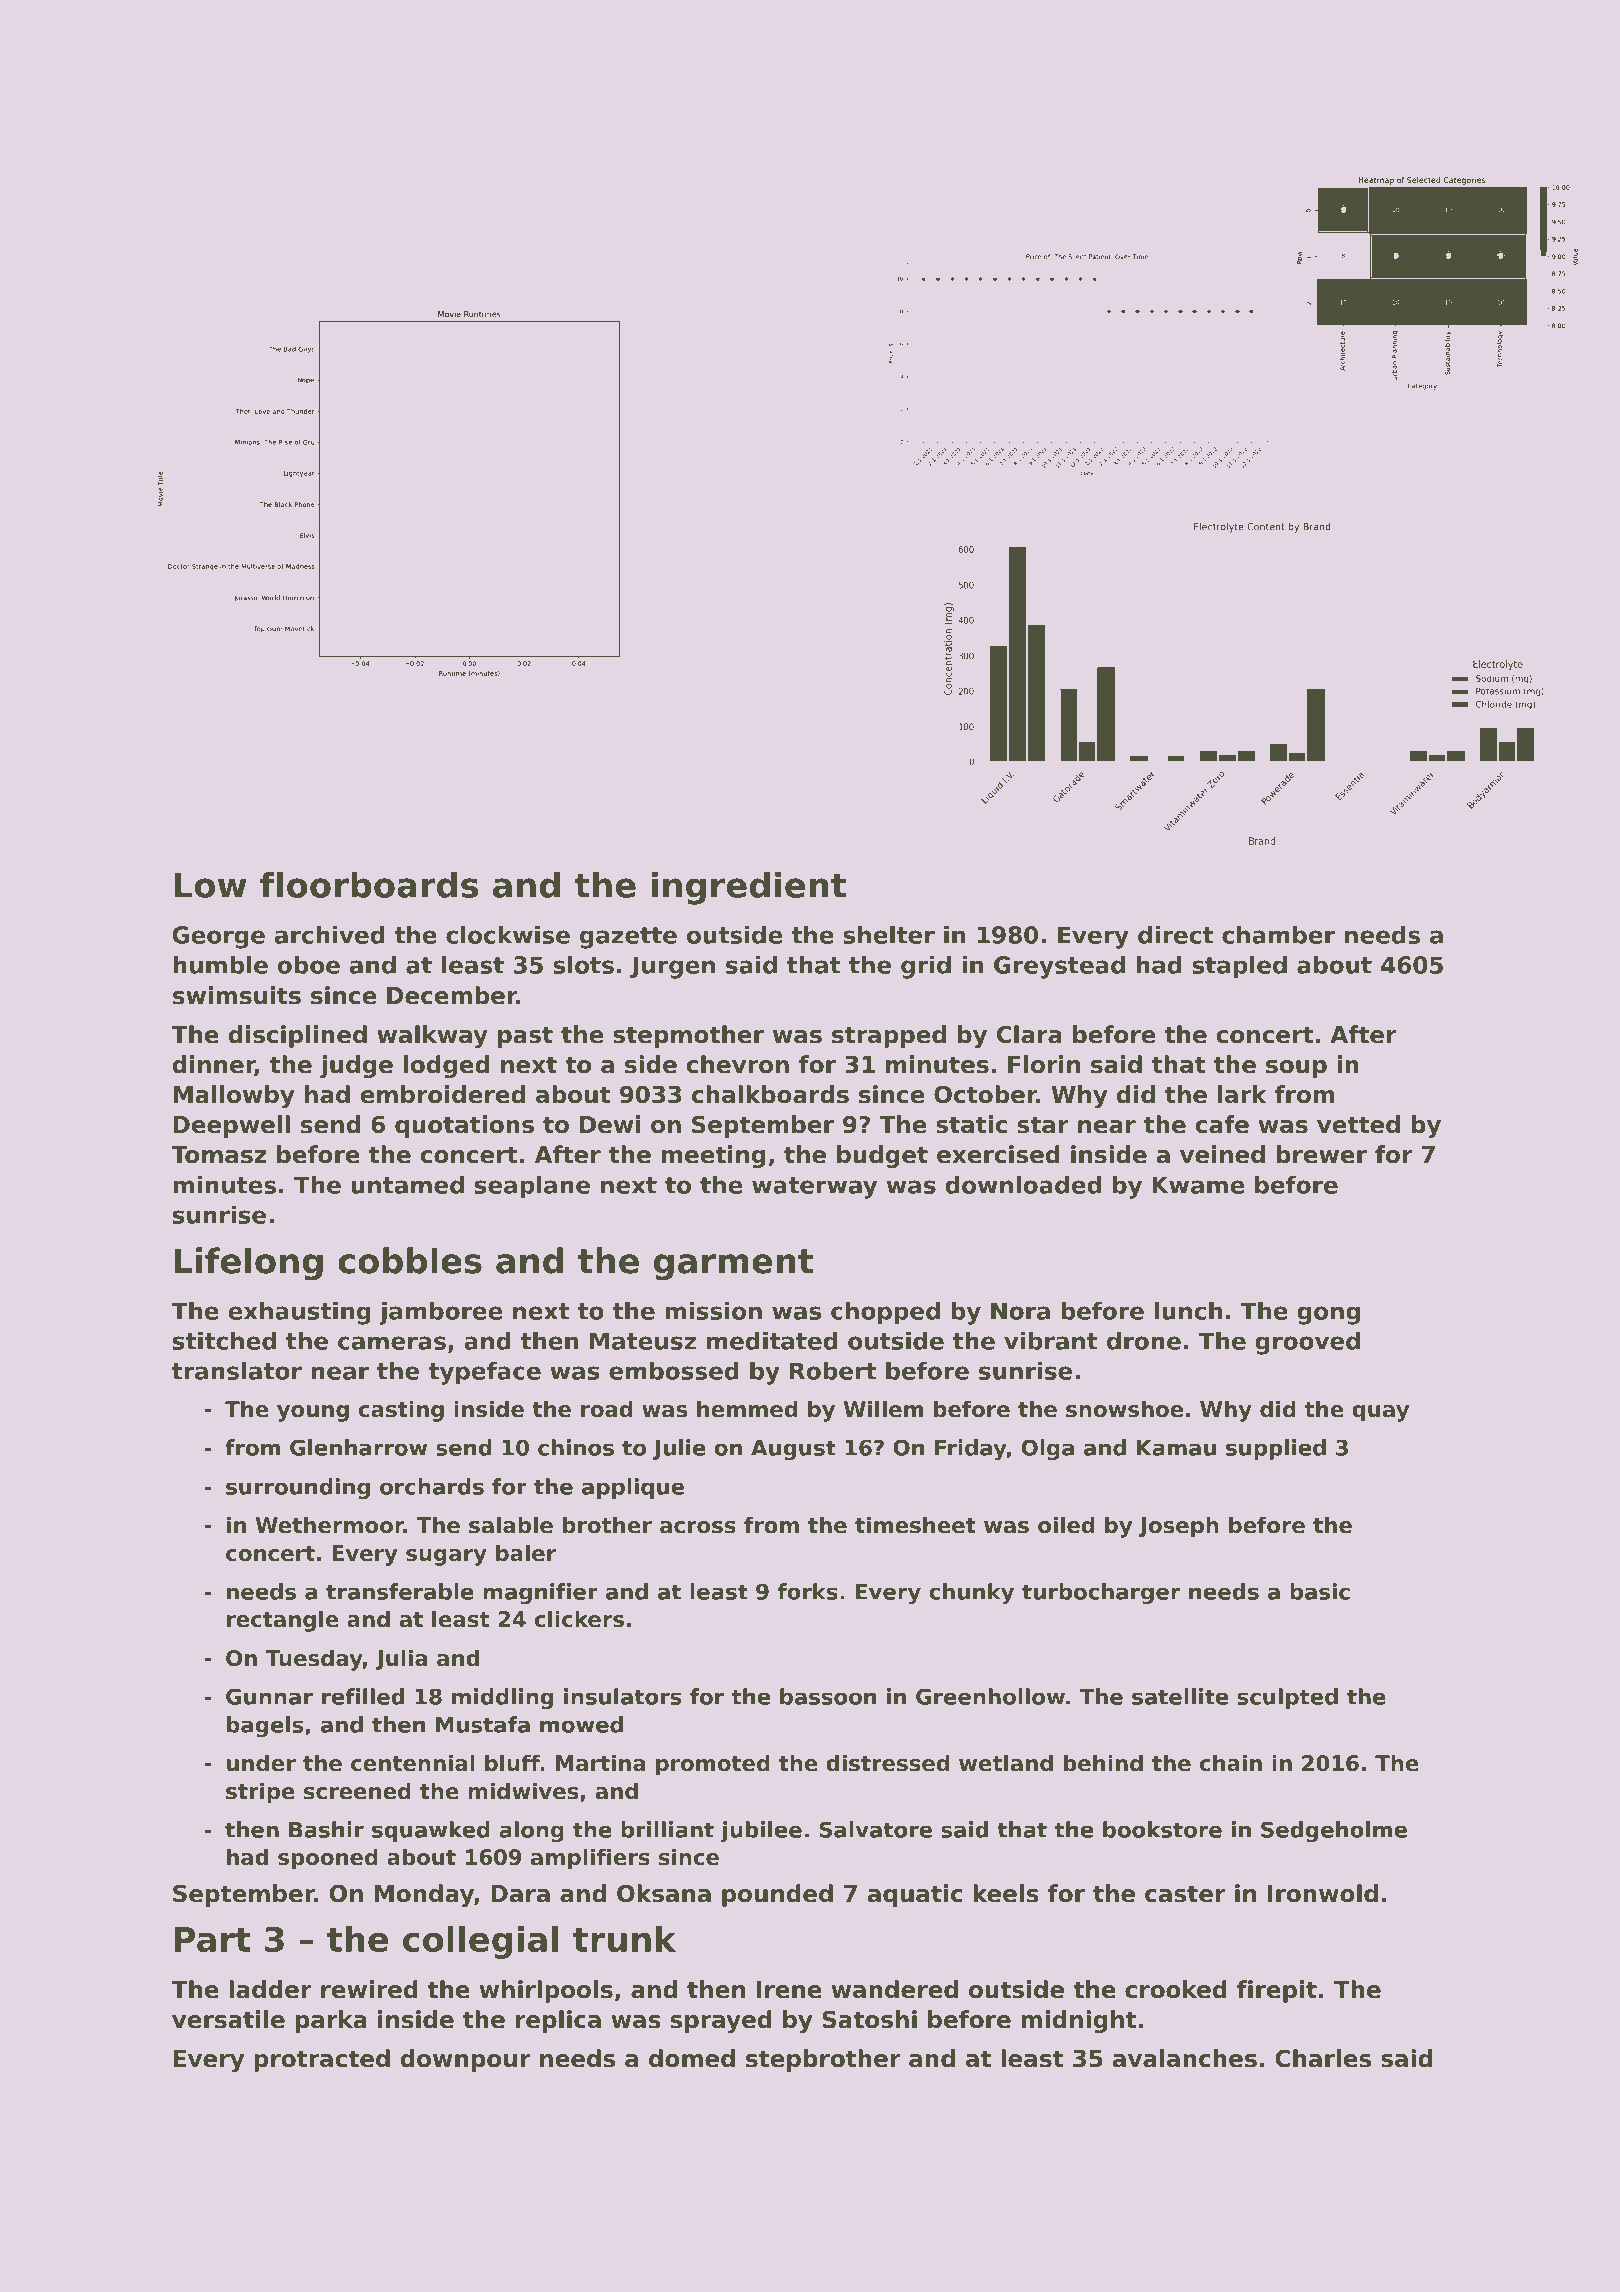 The width and height of the image is (1620, 2292). What do you see at coordinates (749, 888) in the image?
I see `ingredient` at bounding box center [749, 888].
